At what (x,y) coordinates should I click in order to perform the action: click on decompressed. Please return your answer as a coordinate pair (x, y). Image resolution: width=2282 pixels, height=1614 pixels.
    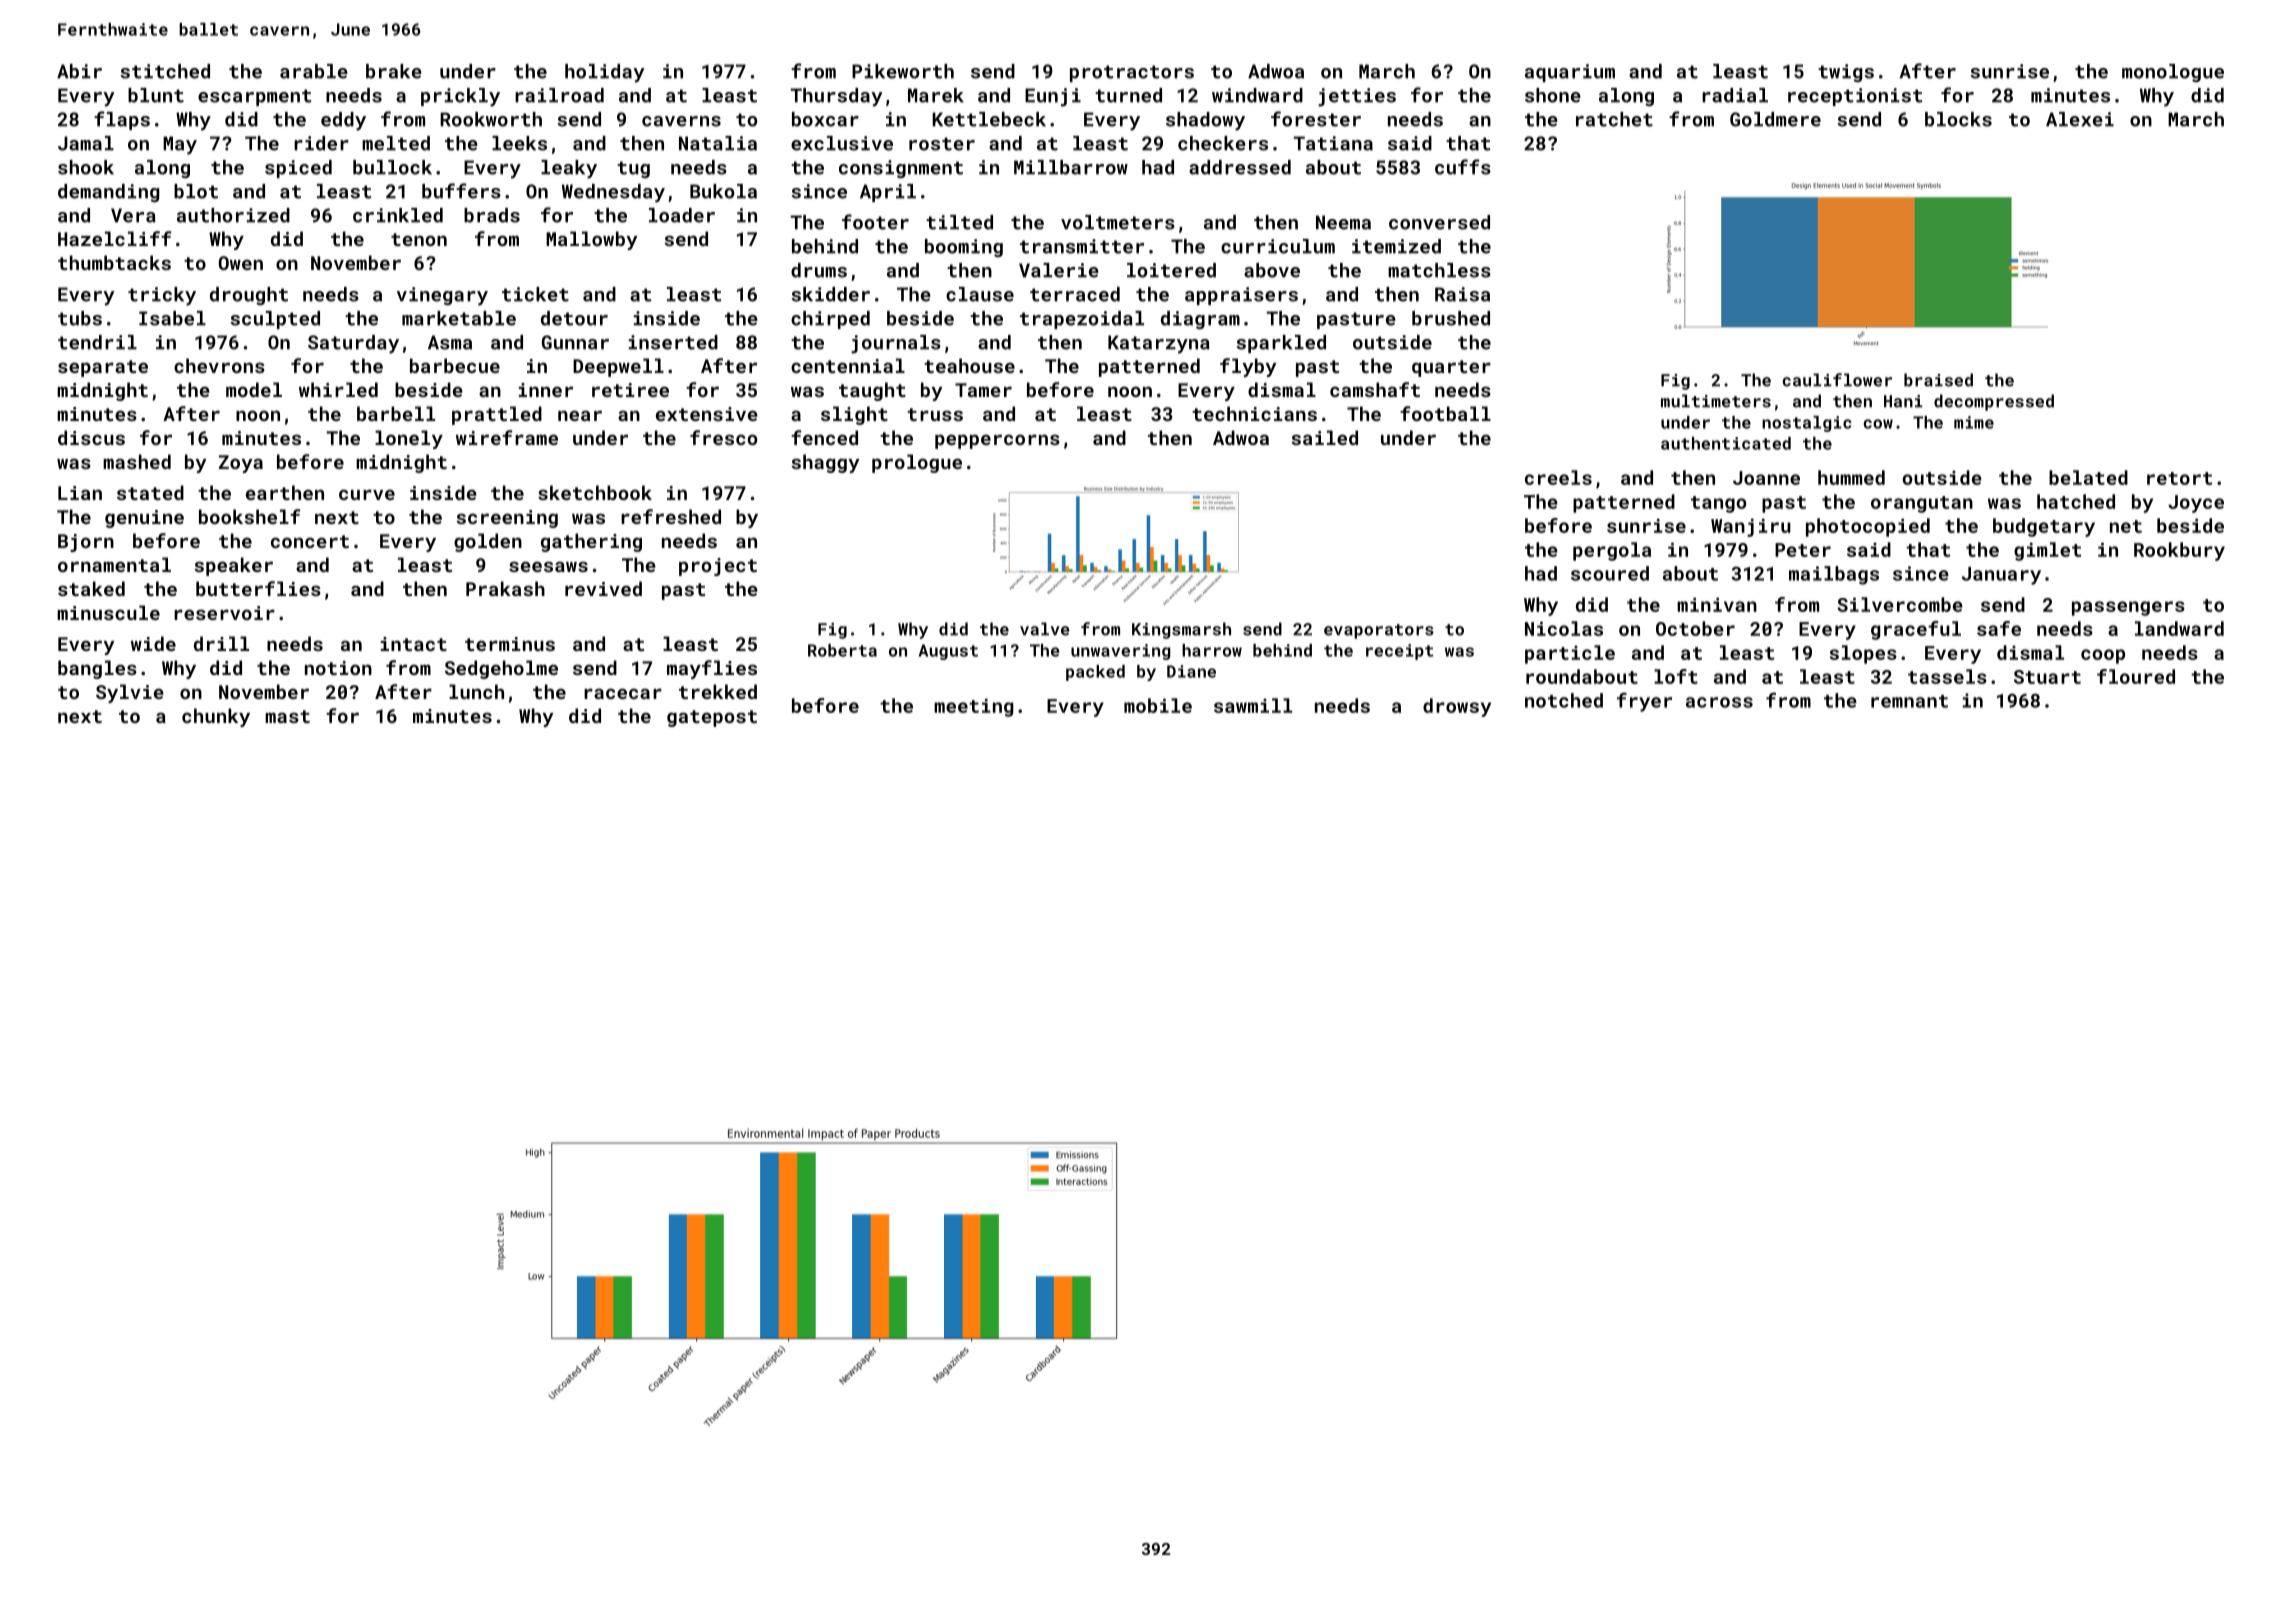
    Looking at the image, I should click on (1994, 402).
